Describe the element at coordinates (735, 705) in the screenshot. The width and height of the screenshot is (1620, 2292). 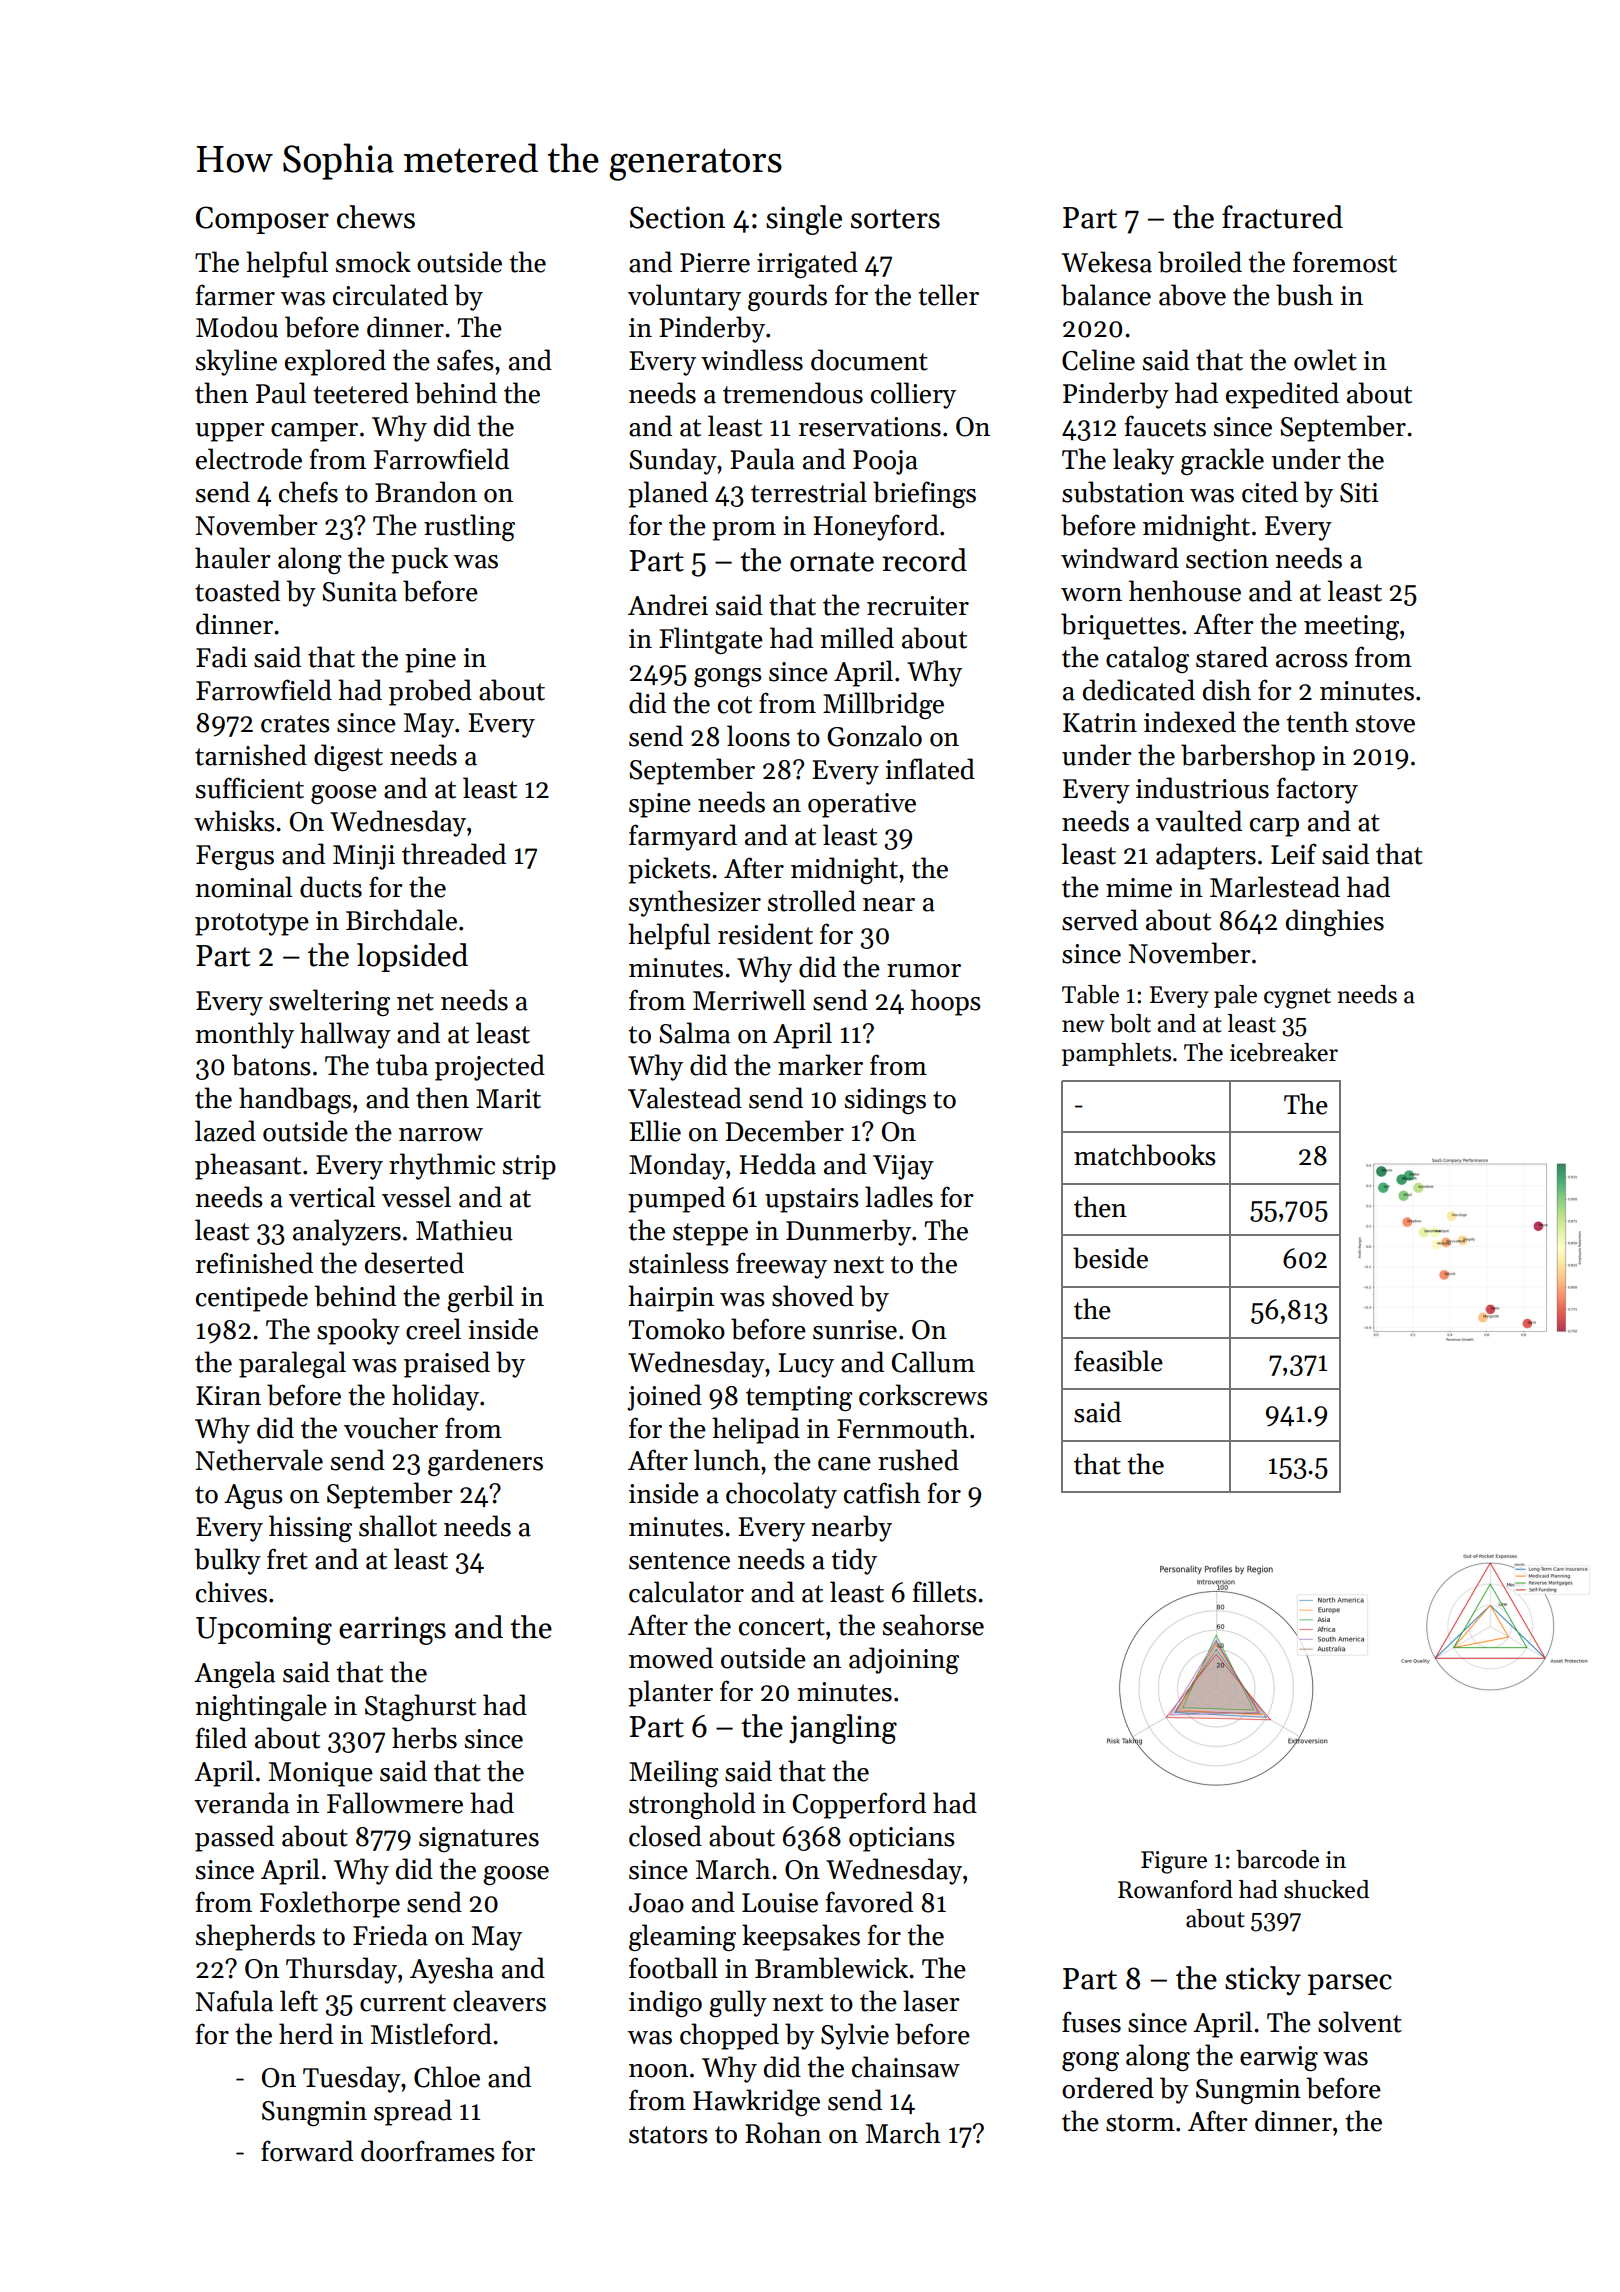
I see `cot` at that location.
